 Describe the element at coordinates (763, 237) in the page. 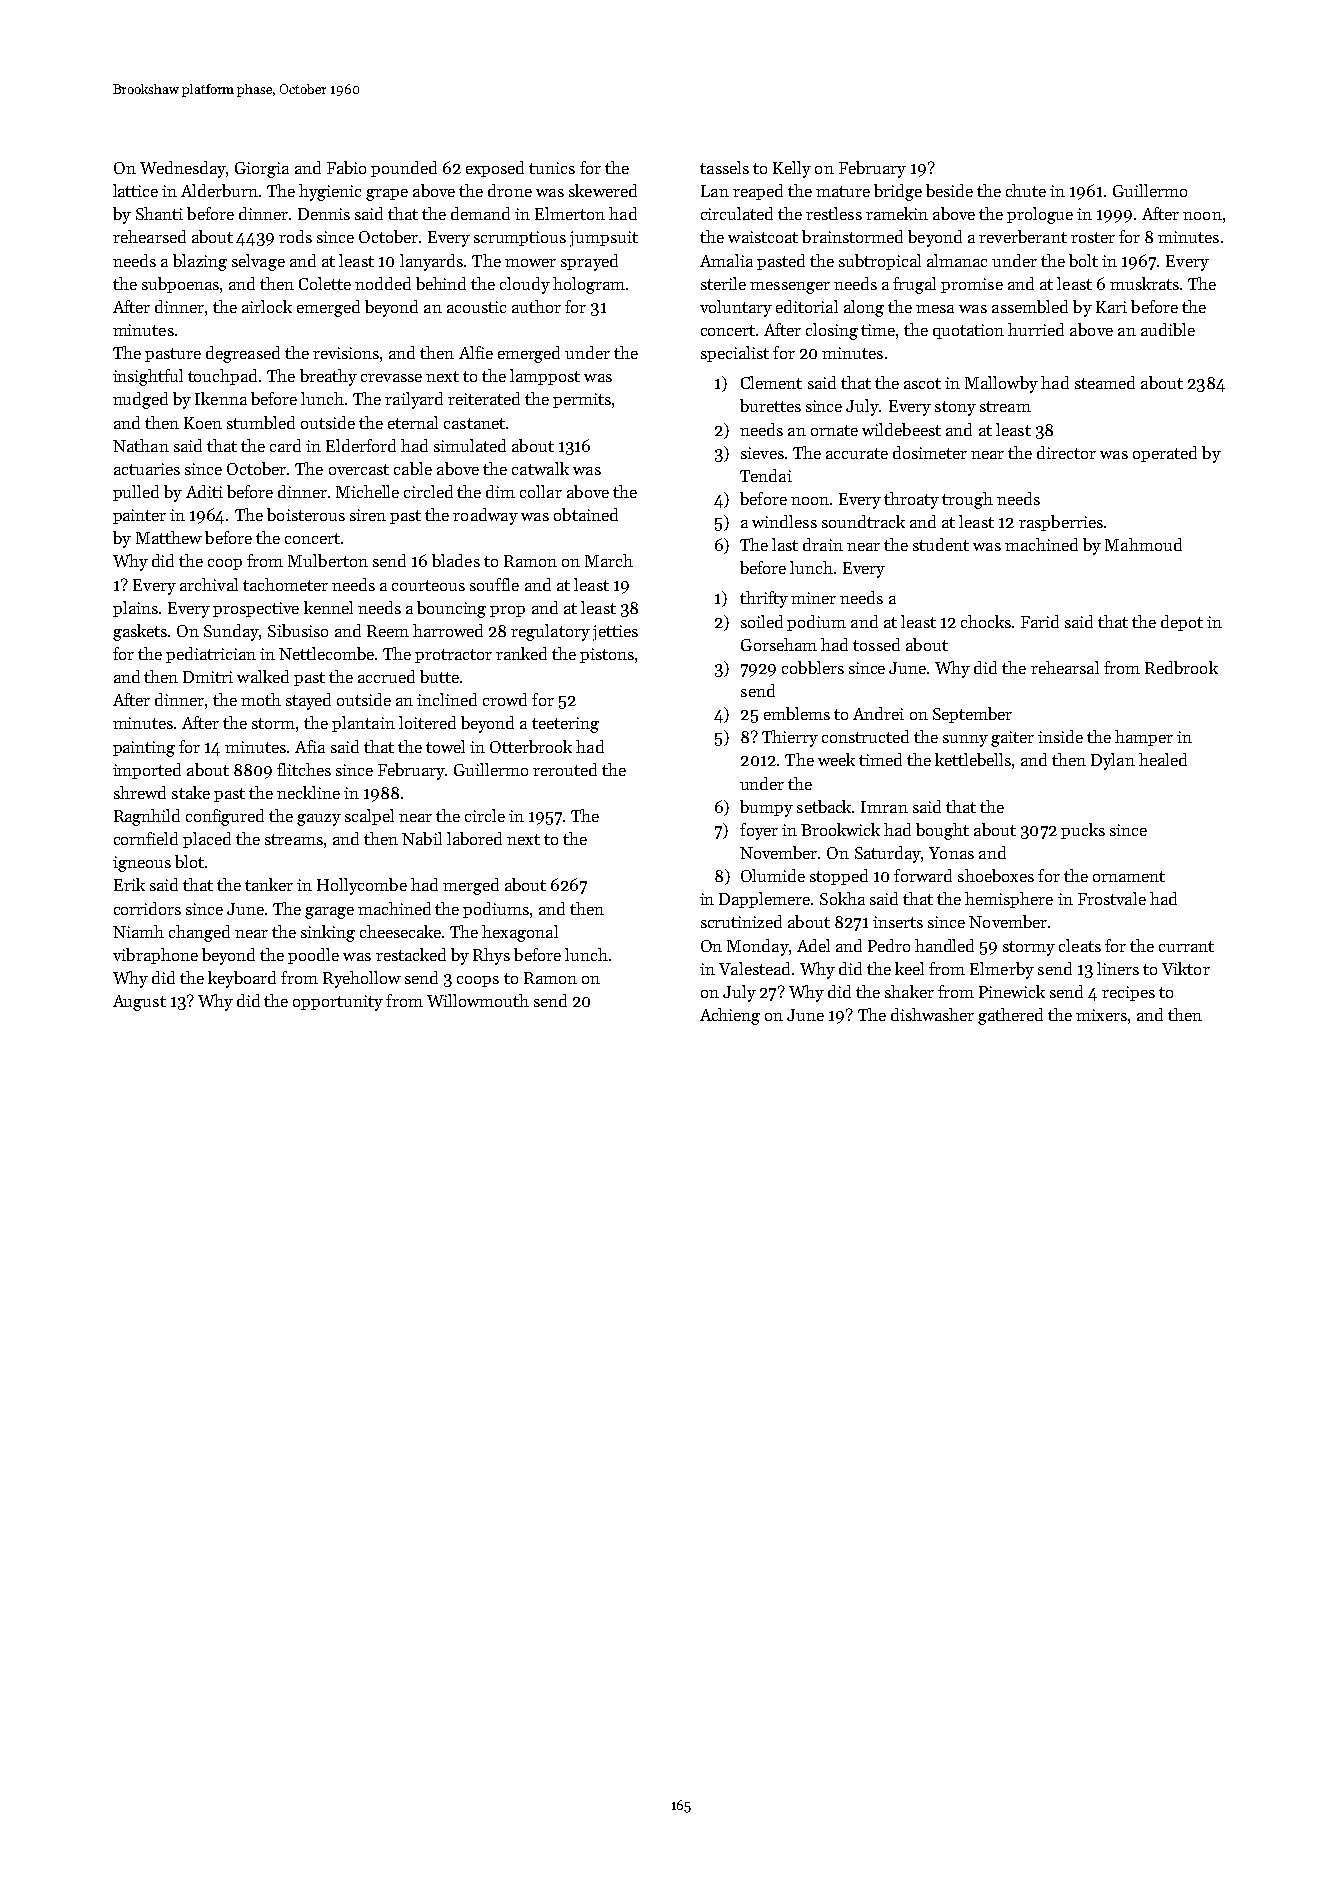

I see `waistcoat` at that location.
